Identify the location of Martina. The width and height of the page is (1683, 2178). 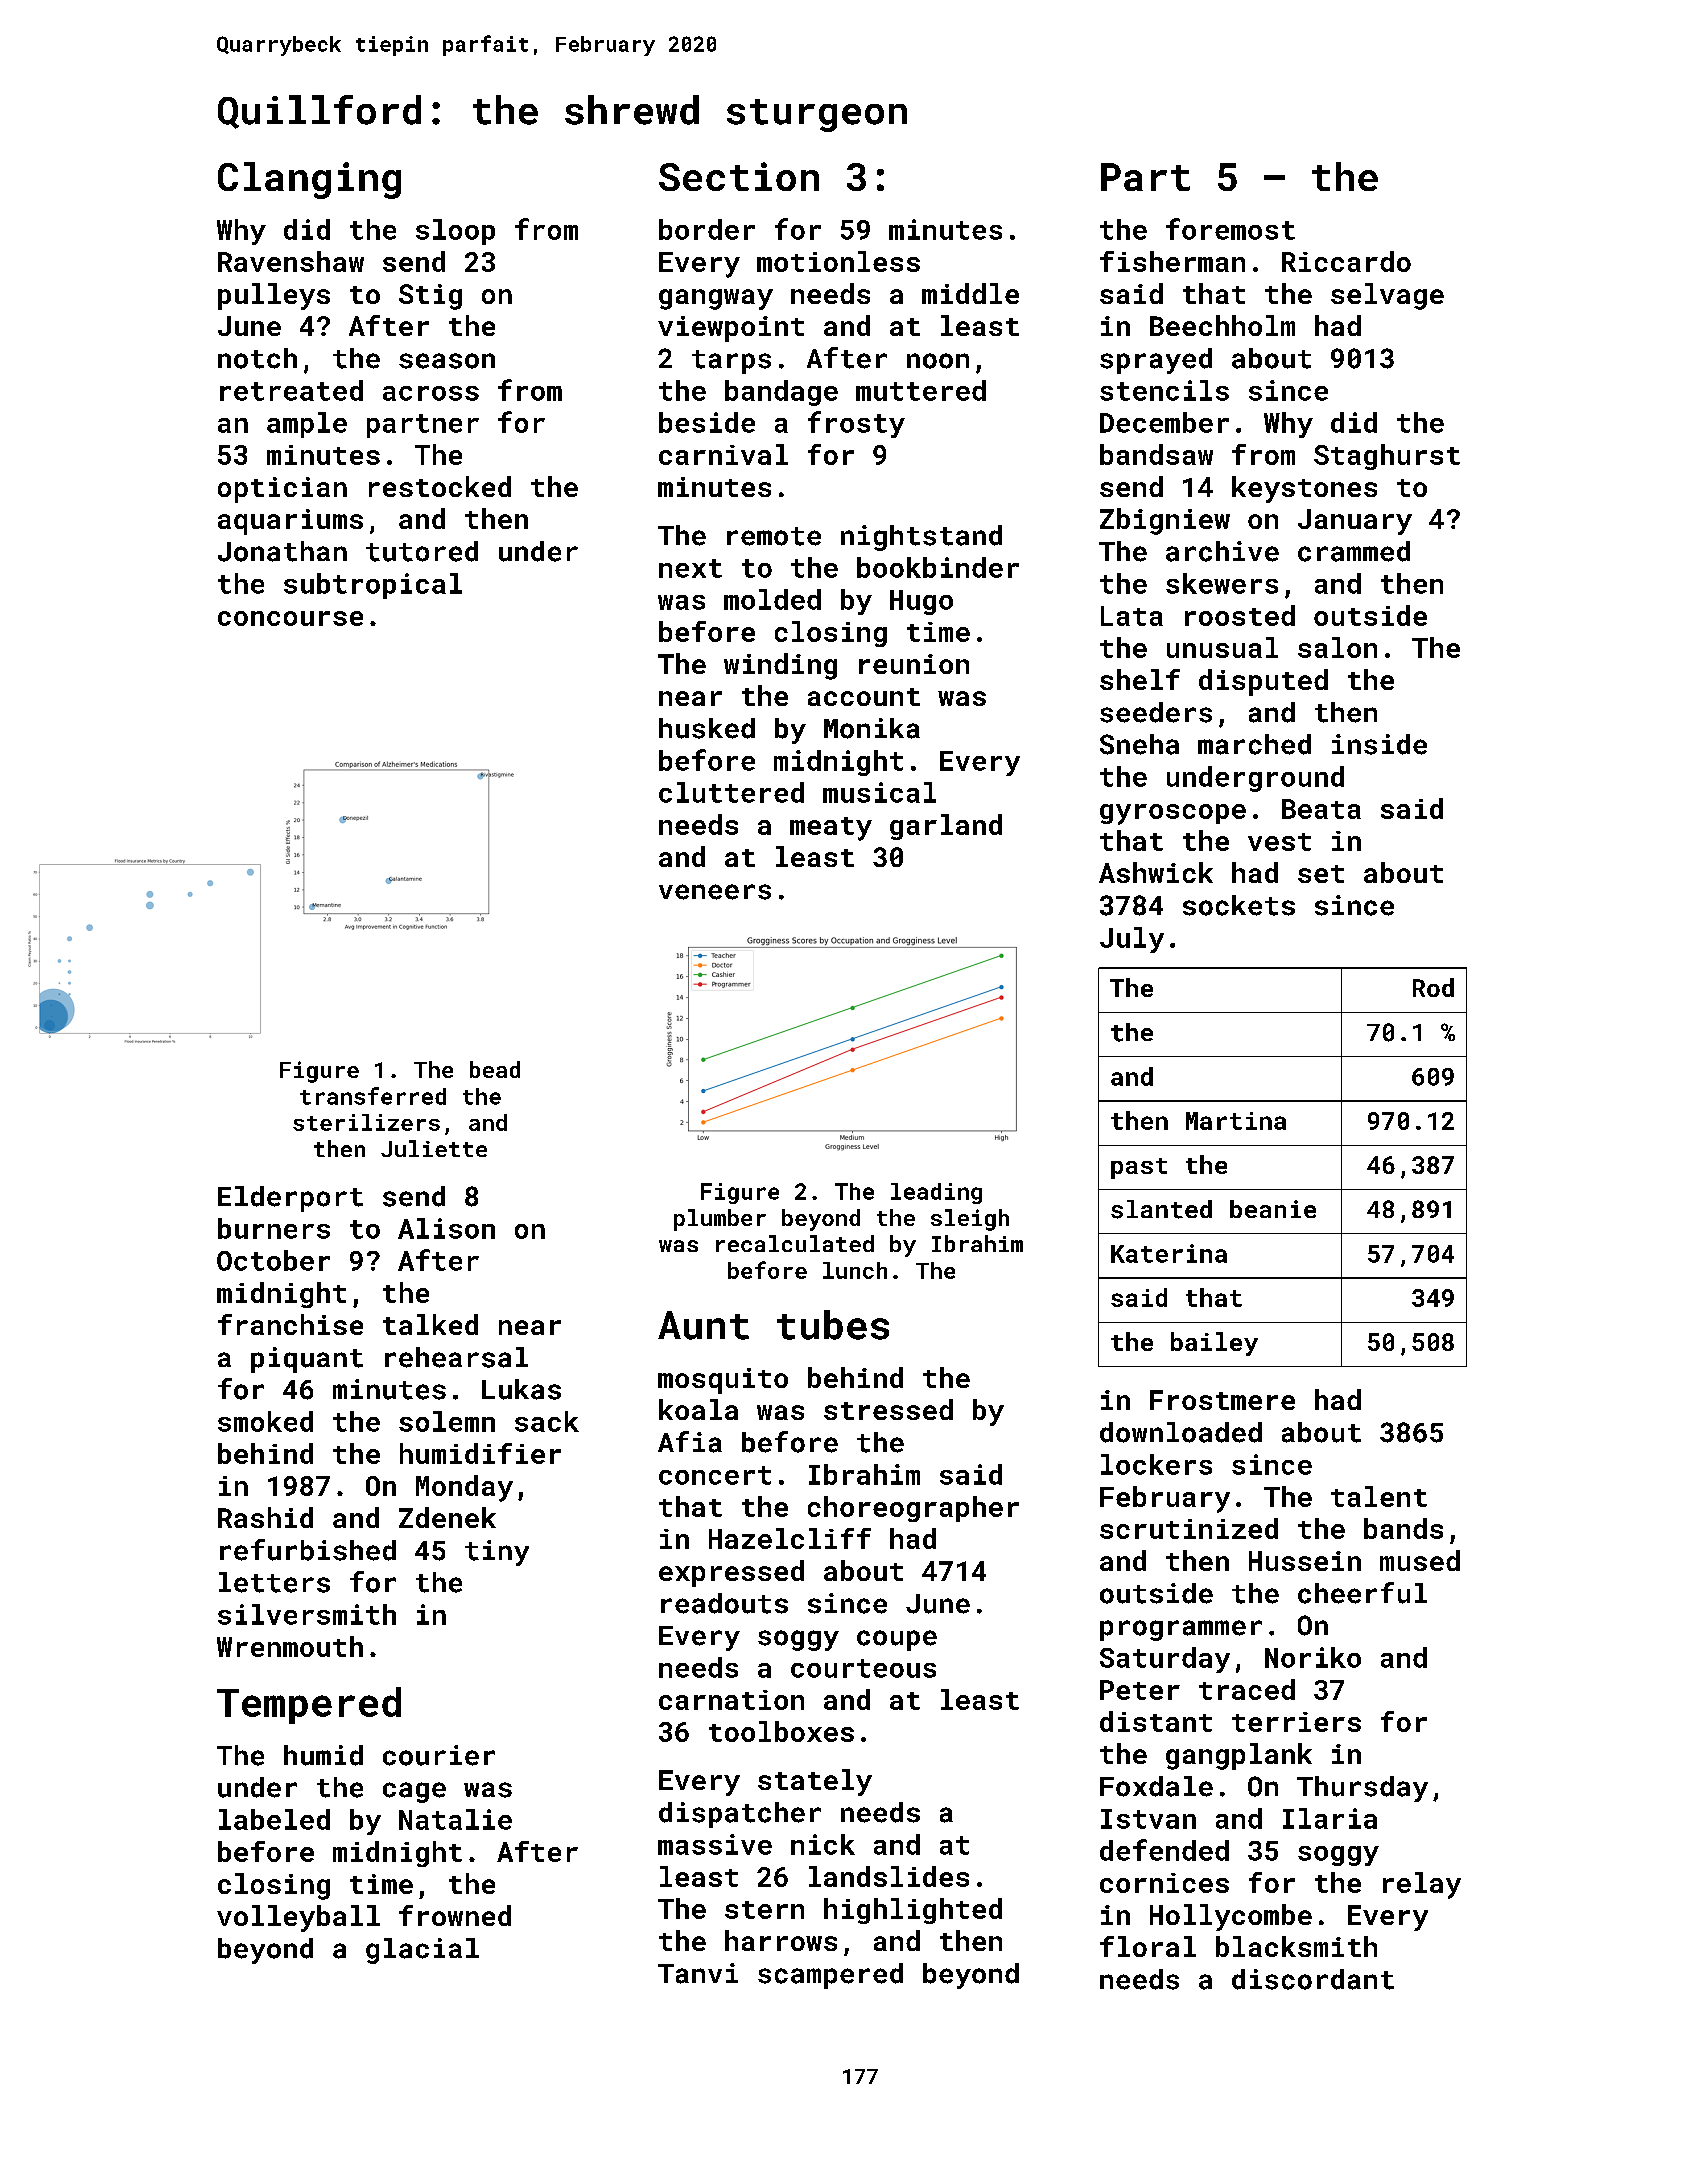
(1236, 1121).
